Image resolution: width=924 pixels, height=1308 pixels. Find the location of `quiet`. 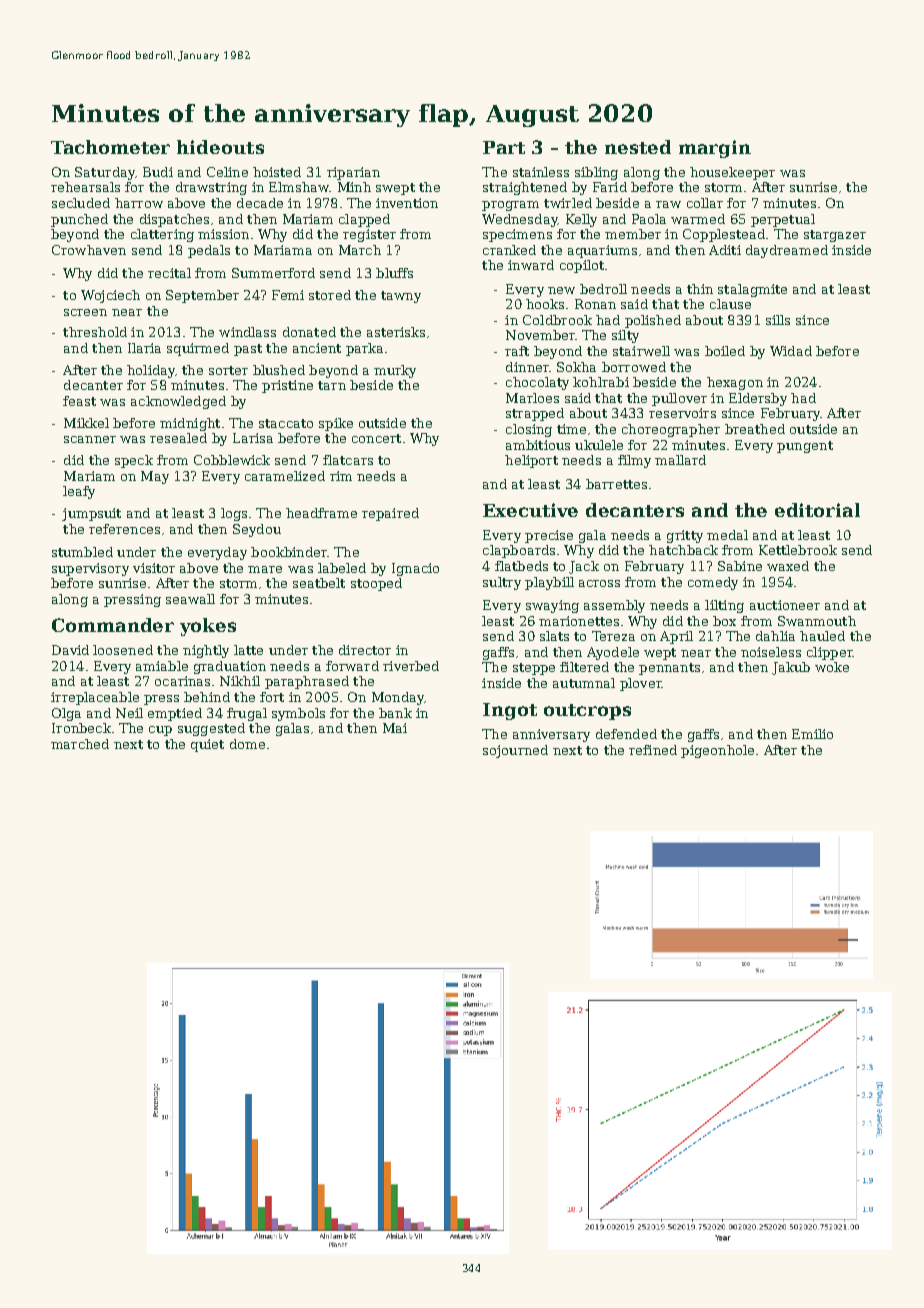

quiet is located at coordinates (207, 745).
